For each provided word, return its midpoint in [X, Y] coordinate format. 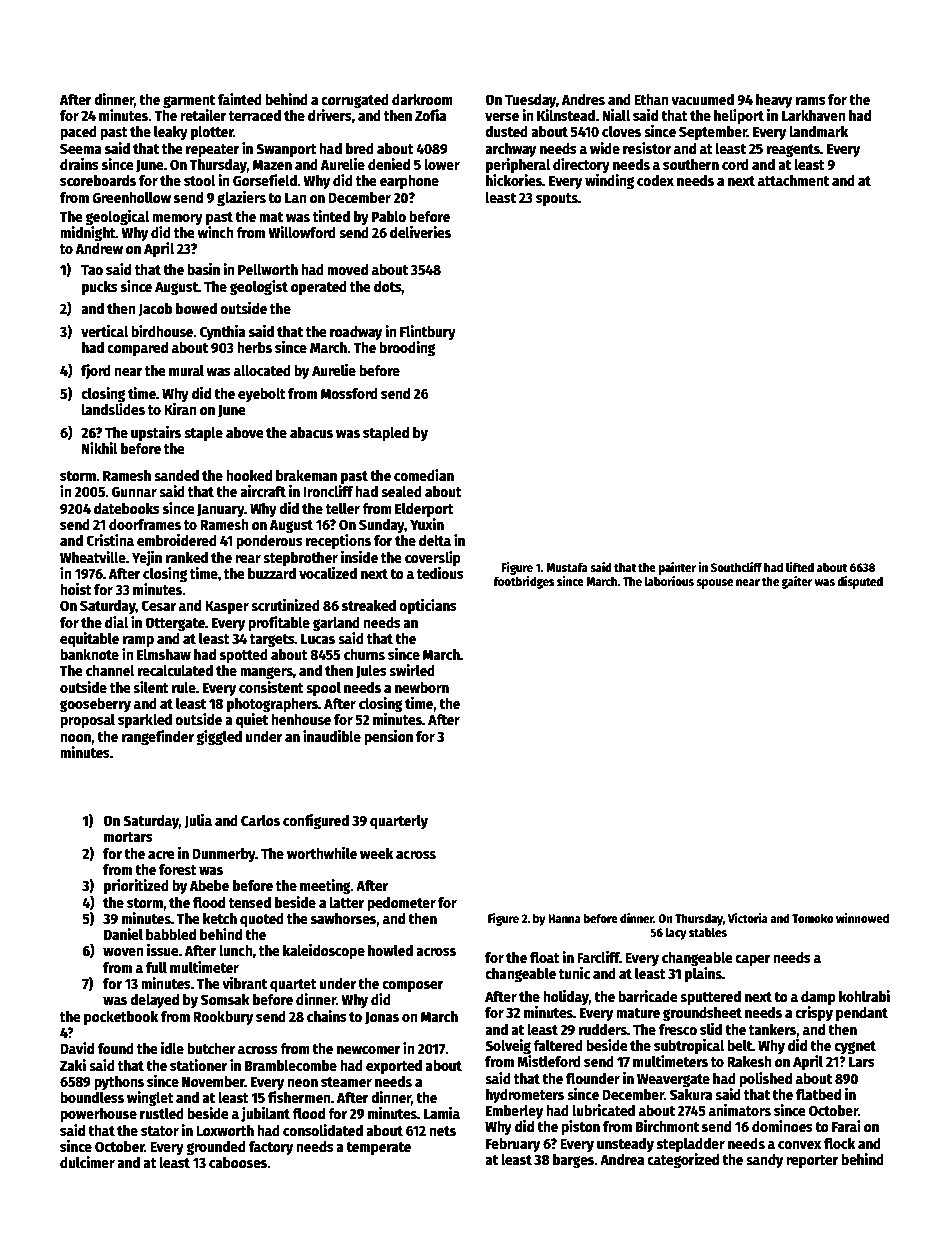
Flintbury [428, 332]
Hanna [564, 918]
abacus [311, 432]
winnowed [862, 918]
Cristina [110, 540]
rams [811, 101]
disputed [860, 582]
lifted [800, 567]
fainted [240, 99]
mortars [128, 837]
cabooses [238, 1162]
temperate [378, 1148]
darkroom [422, 99]
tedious [440, 573]
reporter [812, 1161]
